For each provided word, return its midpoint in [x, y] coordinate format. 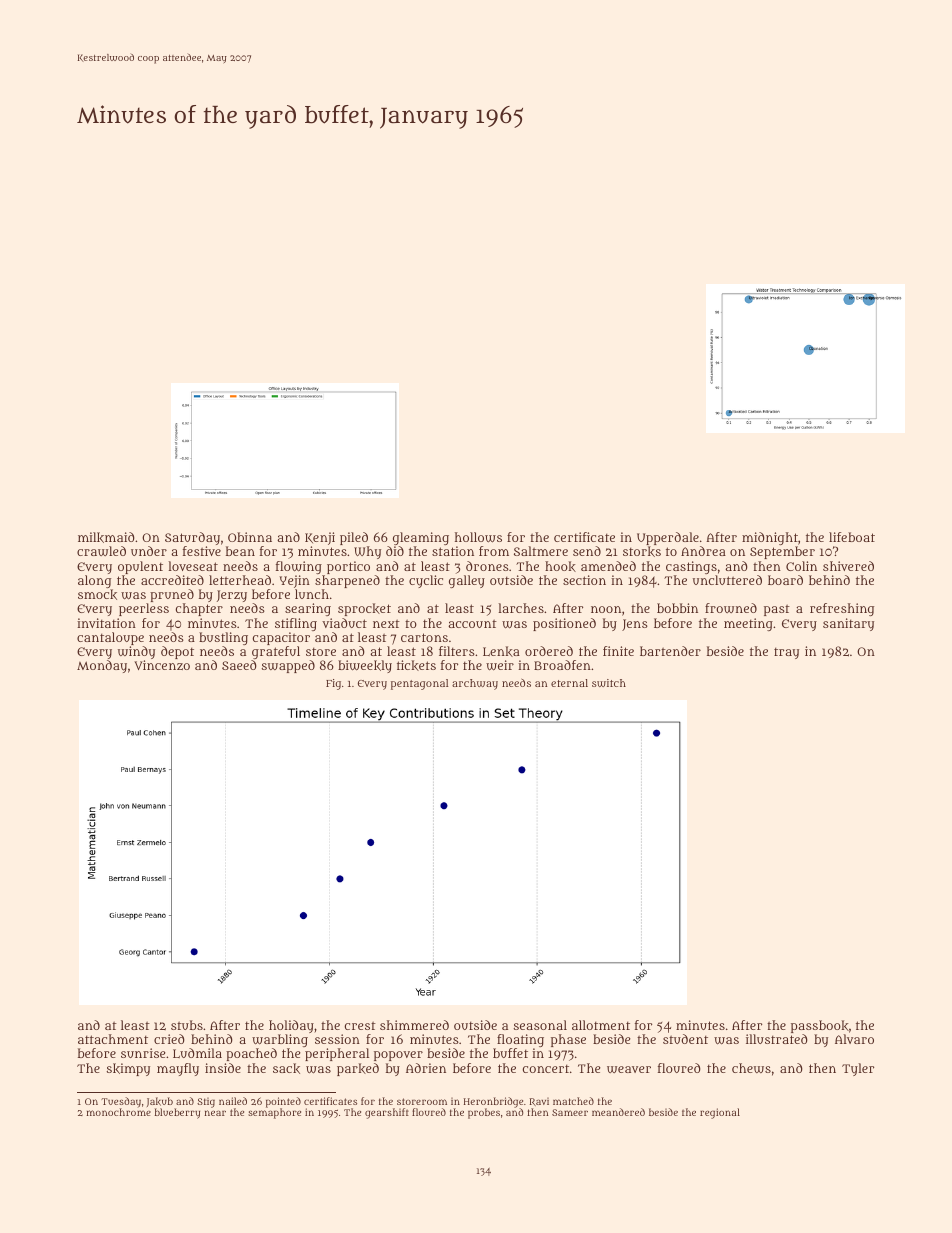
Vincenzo [162, 665]
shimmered [414, 1025]
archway [475, 684]
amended [608, 566]
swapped [288, 666]
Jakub [160, 1102]
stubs [187, 1025]
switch [609, 683]
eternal [569, 683]
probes [484, 1113]
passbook [820, 1026]
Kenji [320, 538]
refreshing [842, 609]
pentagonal [419, 684]
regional [720, 1113]
